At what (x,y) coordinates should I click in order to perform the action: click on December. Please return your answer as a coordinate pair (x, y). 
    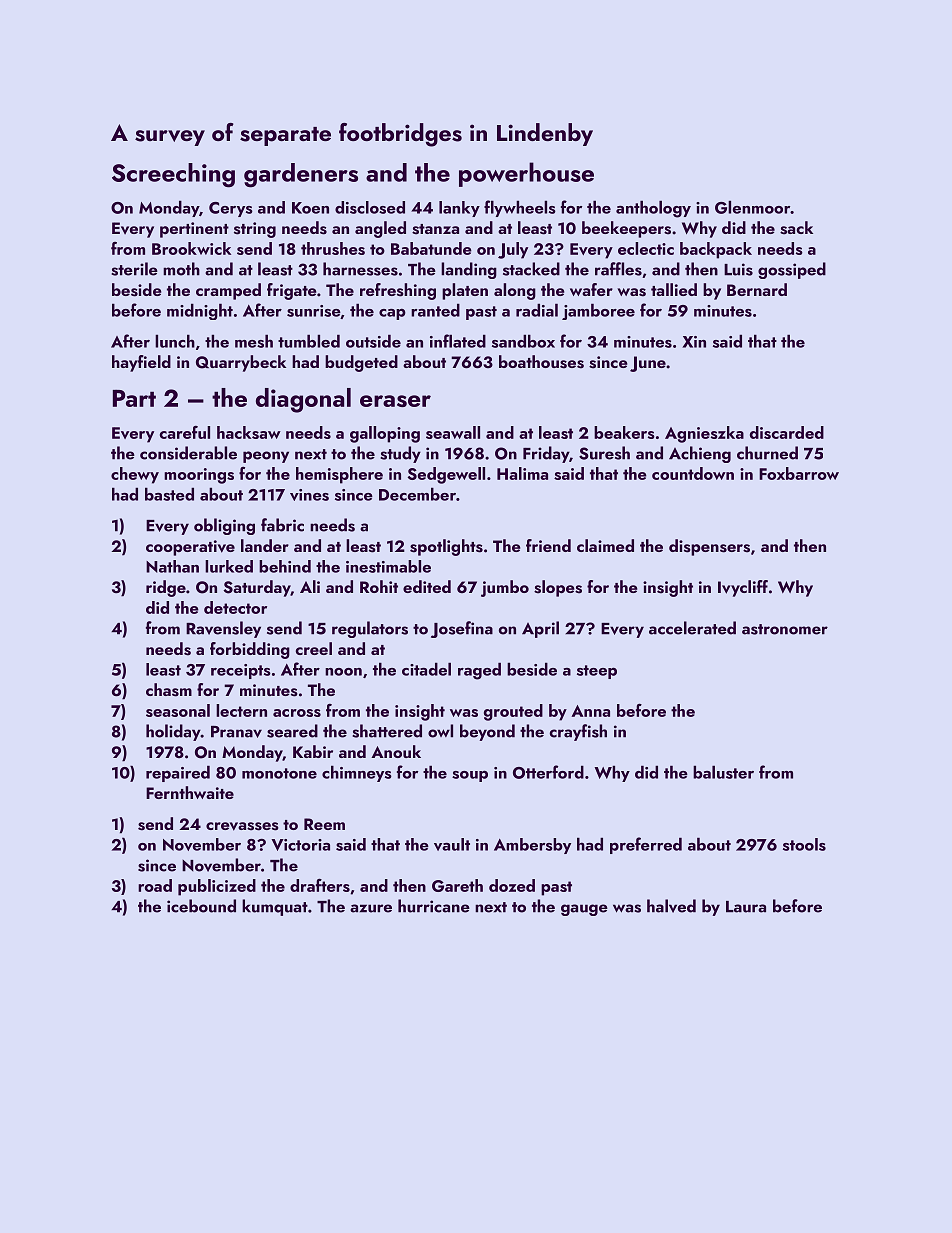
    Looking at the image, I should click on (417, 494).
